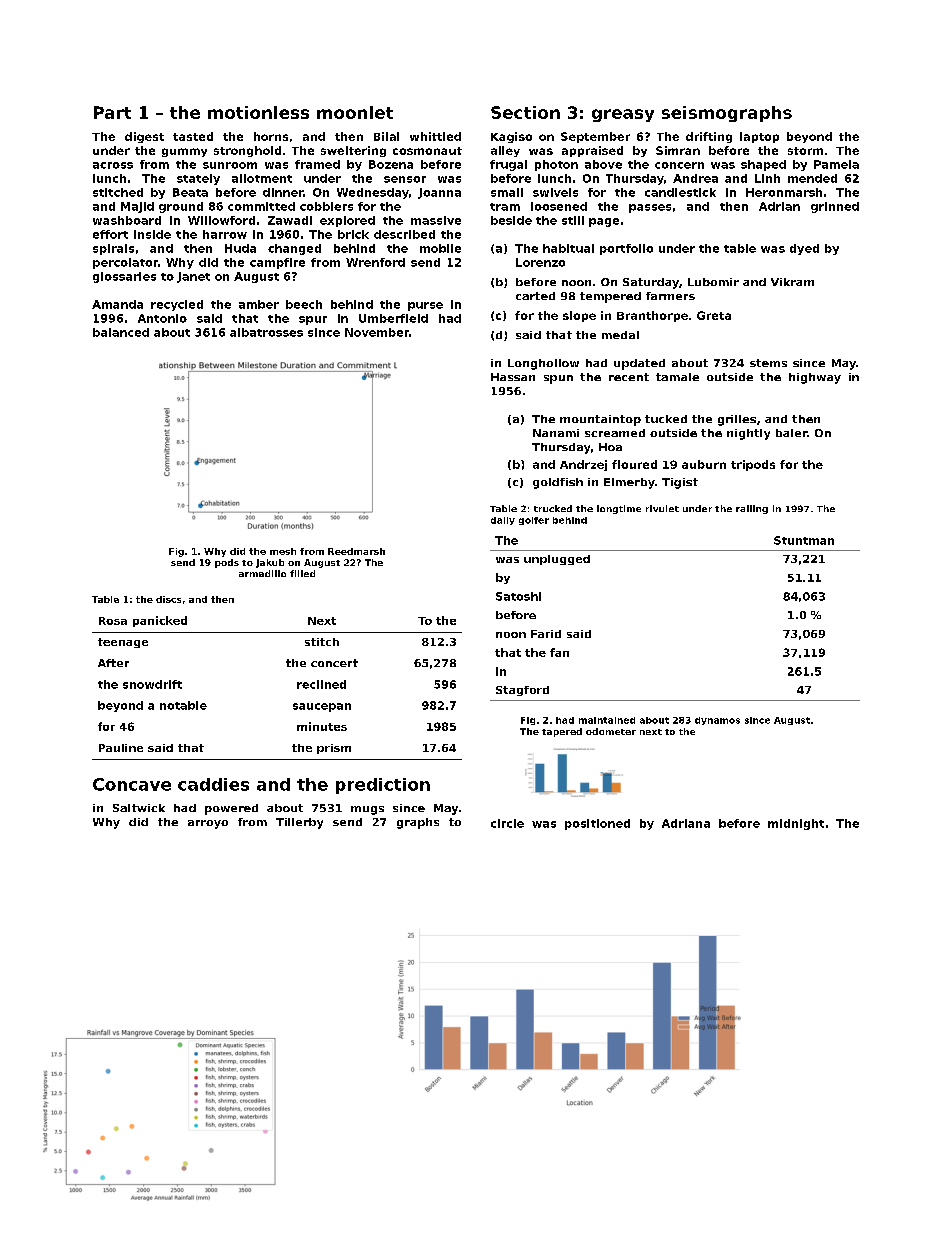  I want to click on digest, so click(144, 137).
